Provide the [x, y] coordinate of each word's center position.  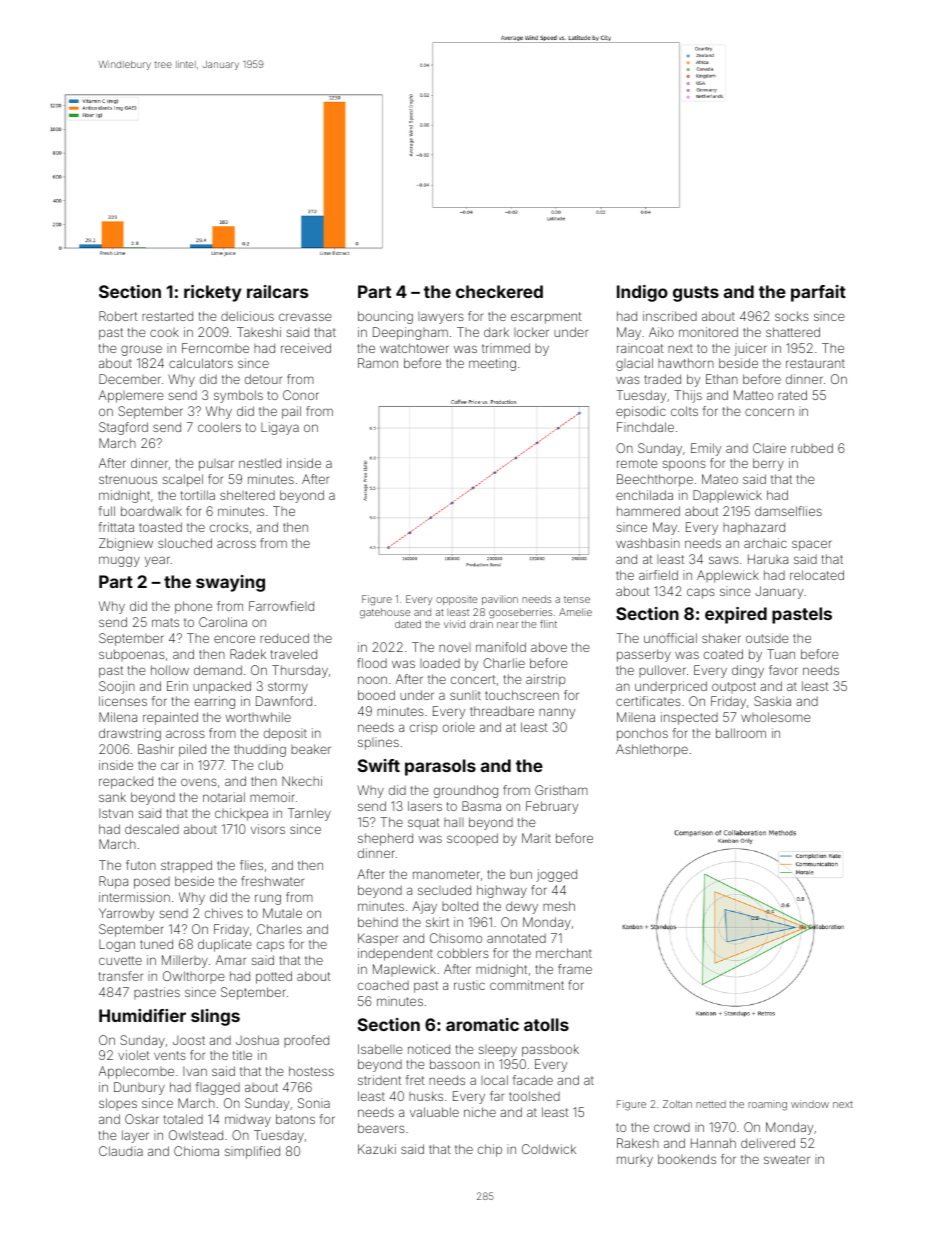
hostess [311, 1071]
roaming [767, 1105]
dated [408, 624]
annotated [516, 938]
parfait [818, 293]
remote [637, 463]
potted [274, 977]
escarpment [546, 318]
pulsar [216, 465]
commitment [527, 985]
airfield [658, 575]
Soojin [117, 687]
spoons [684, 465]
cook [164, 332]
